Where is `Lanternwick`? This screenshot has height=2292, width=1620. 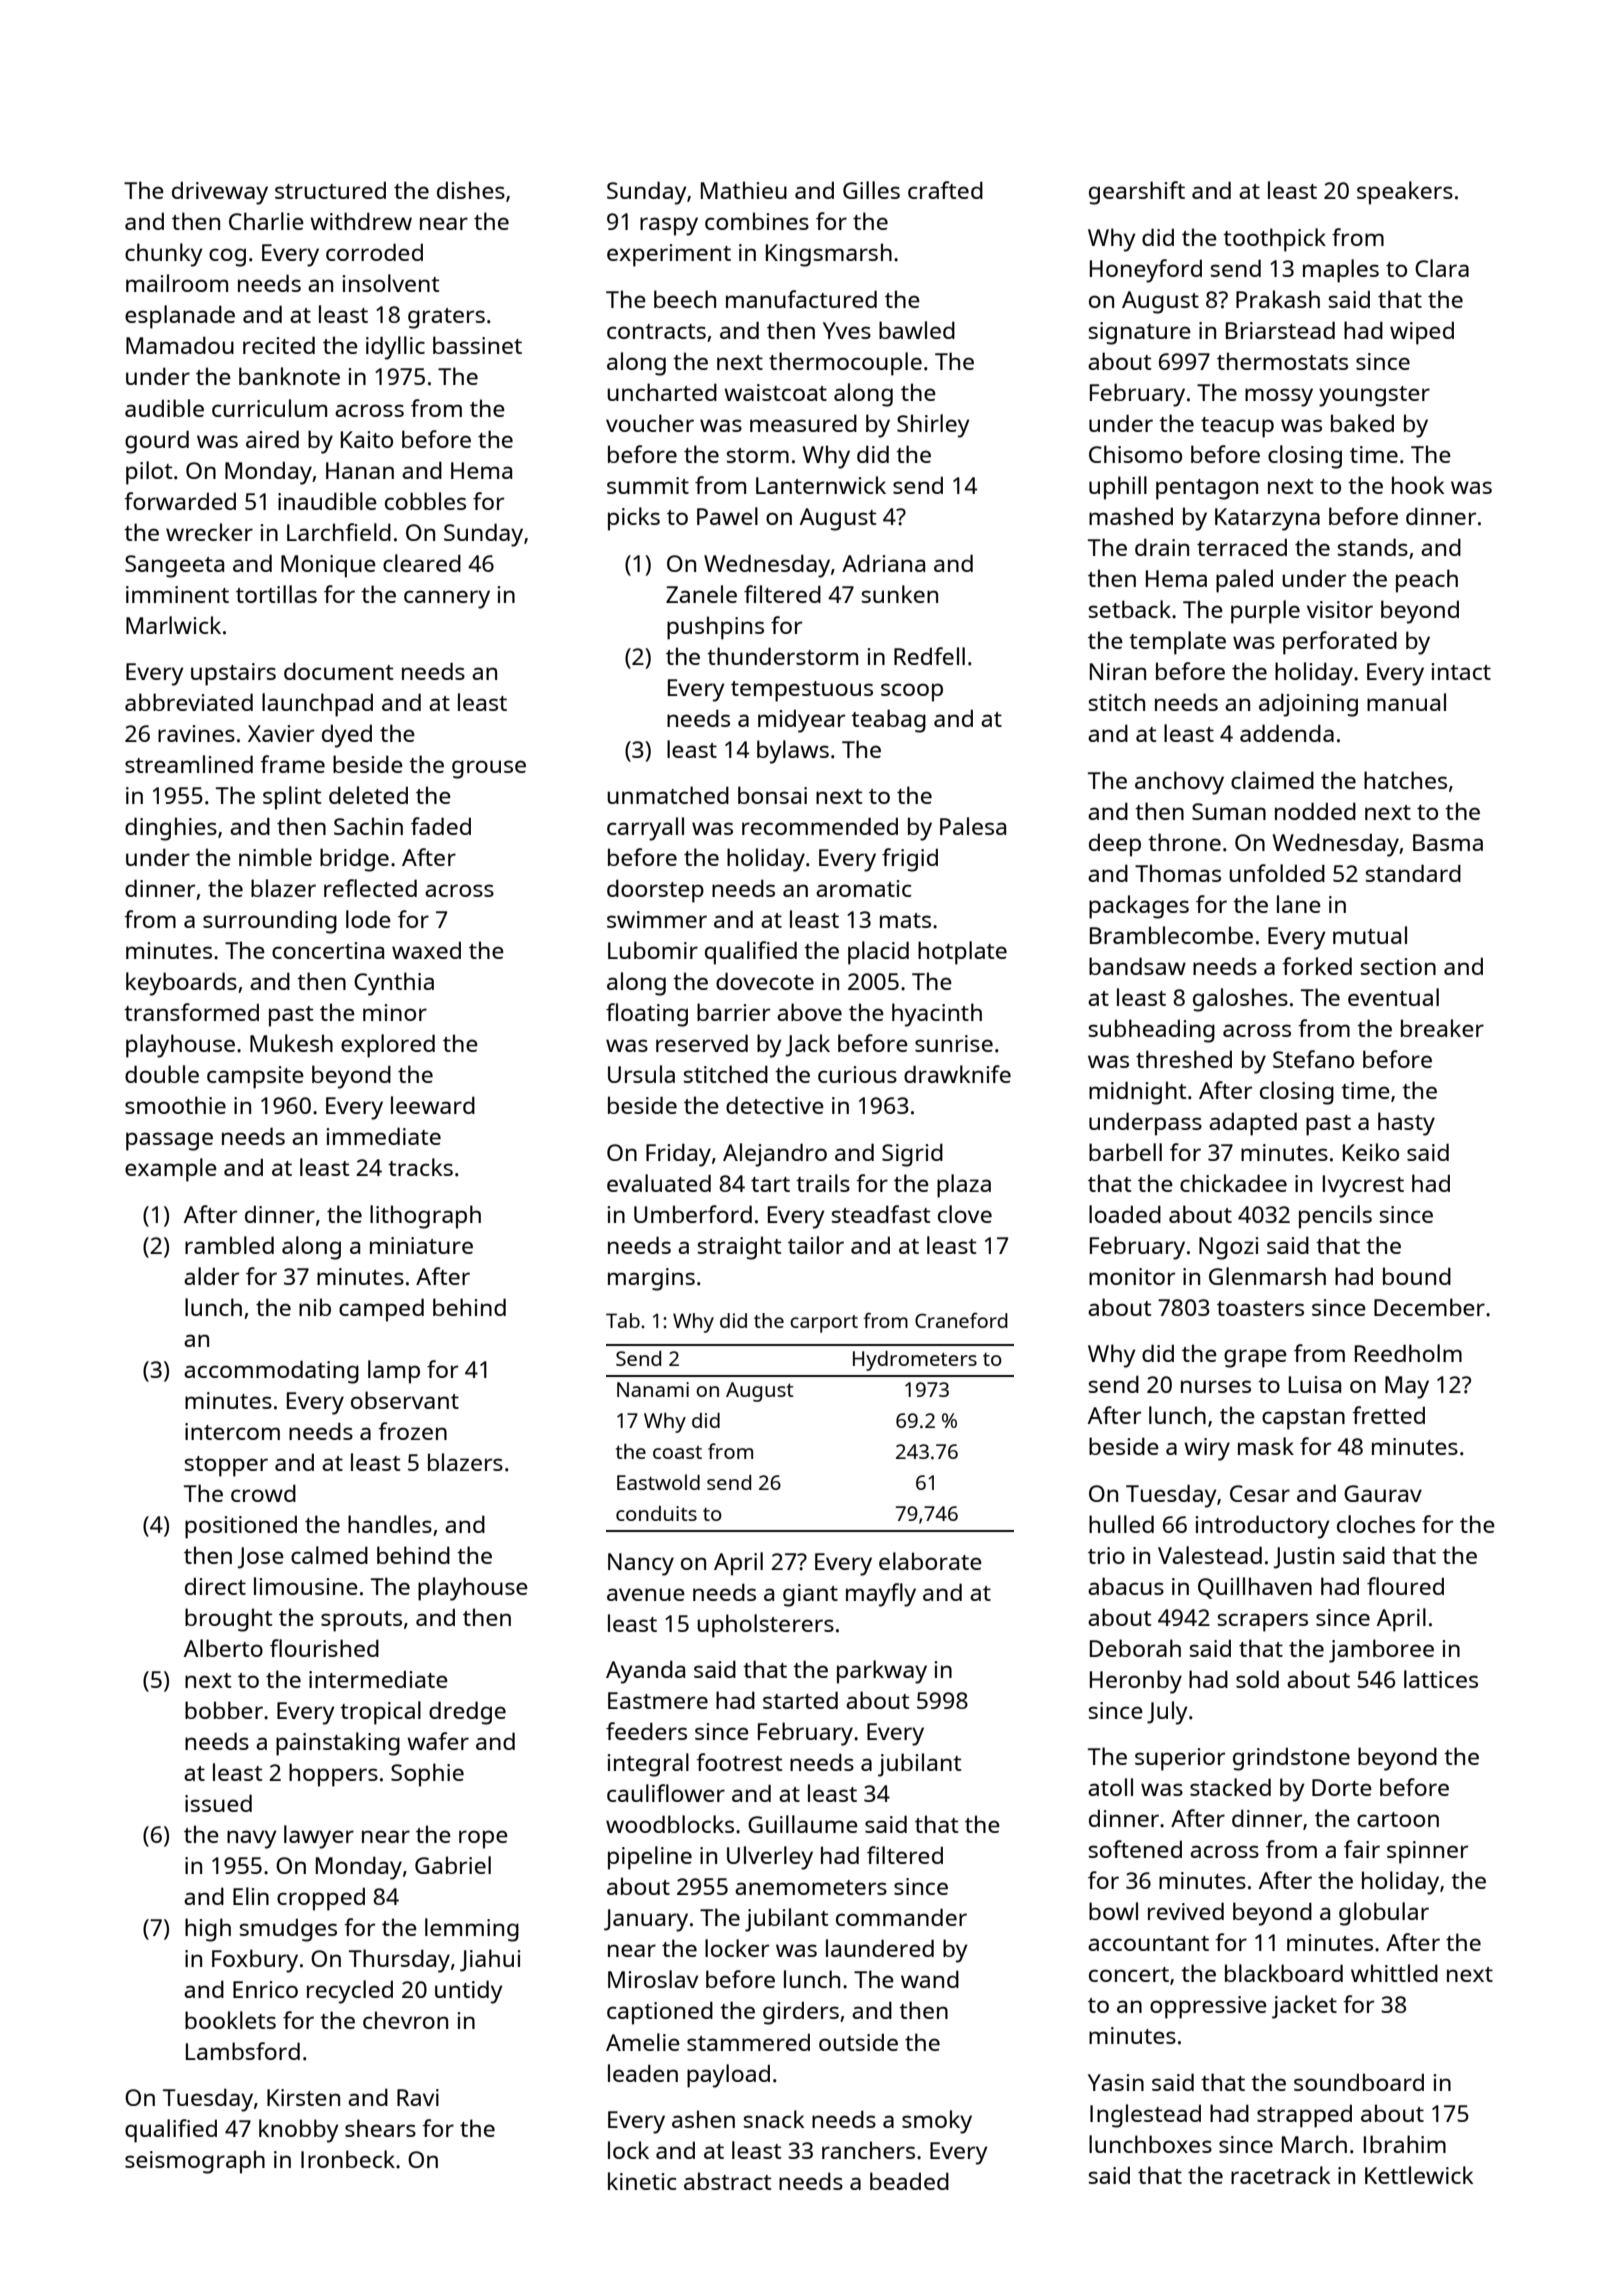
Lanternwick is located at coordinates (821, 485).
